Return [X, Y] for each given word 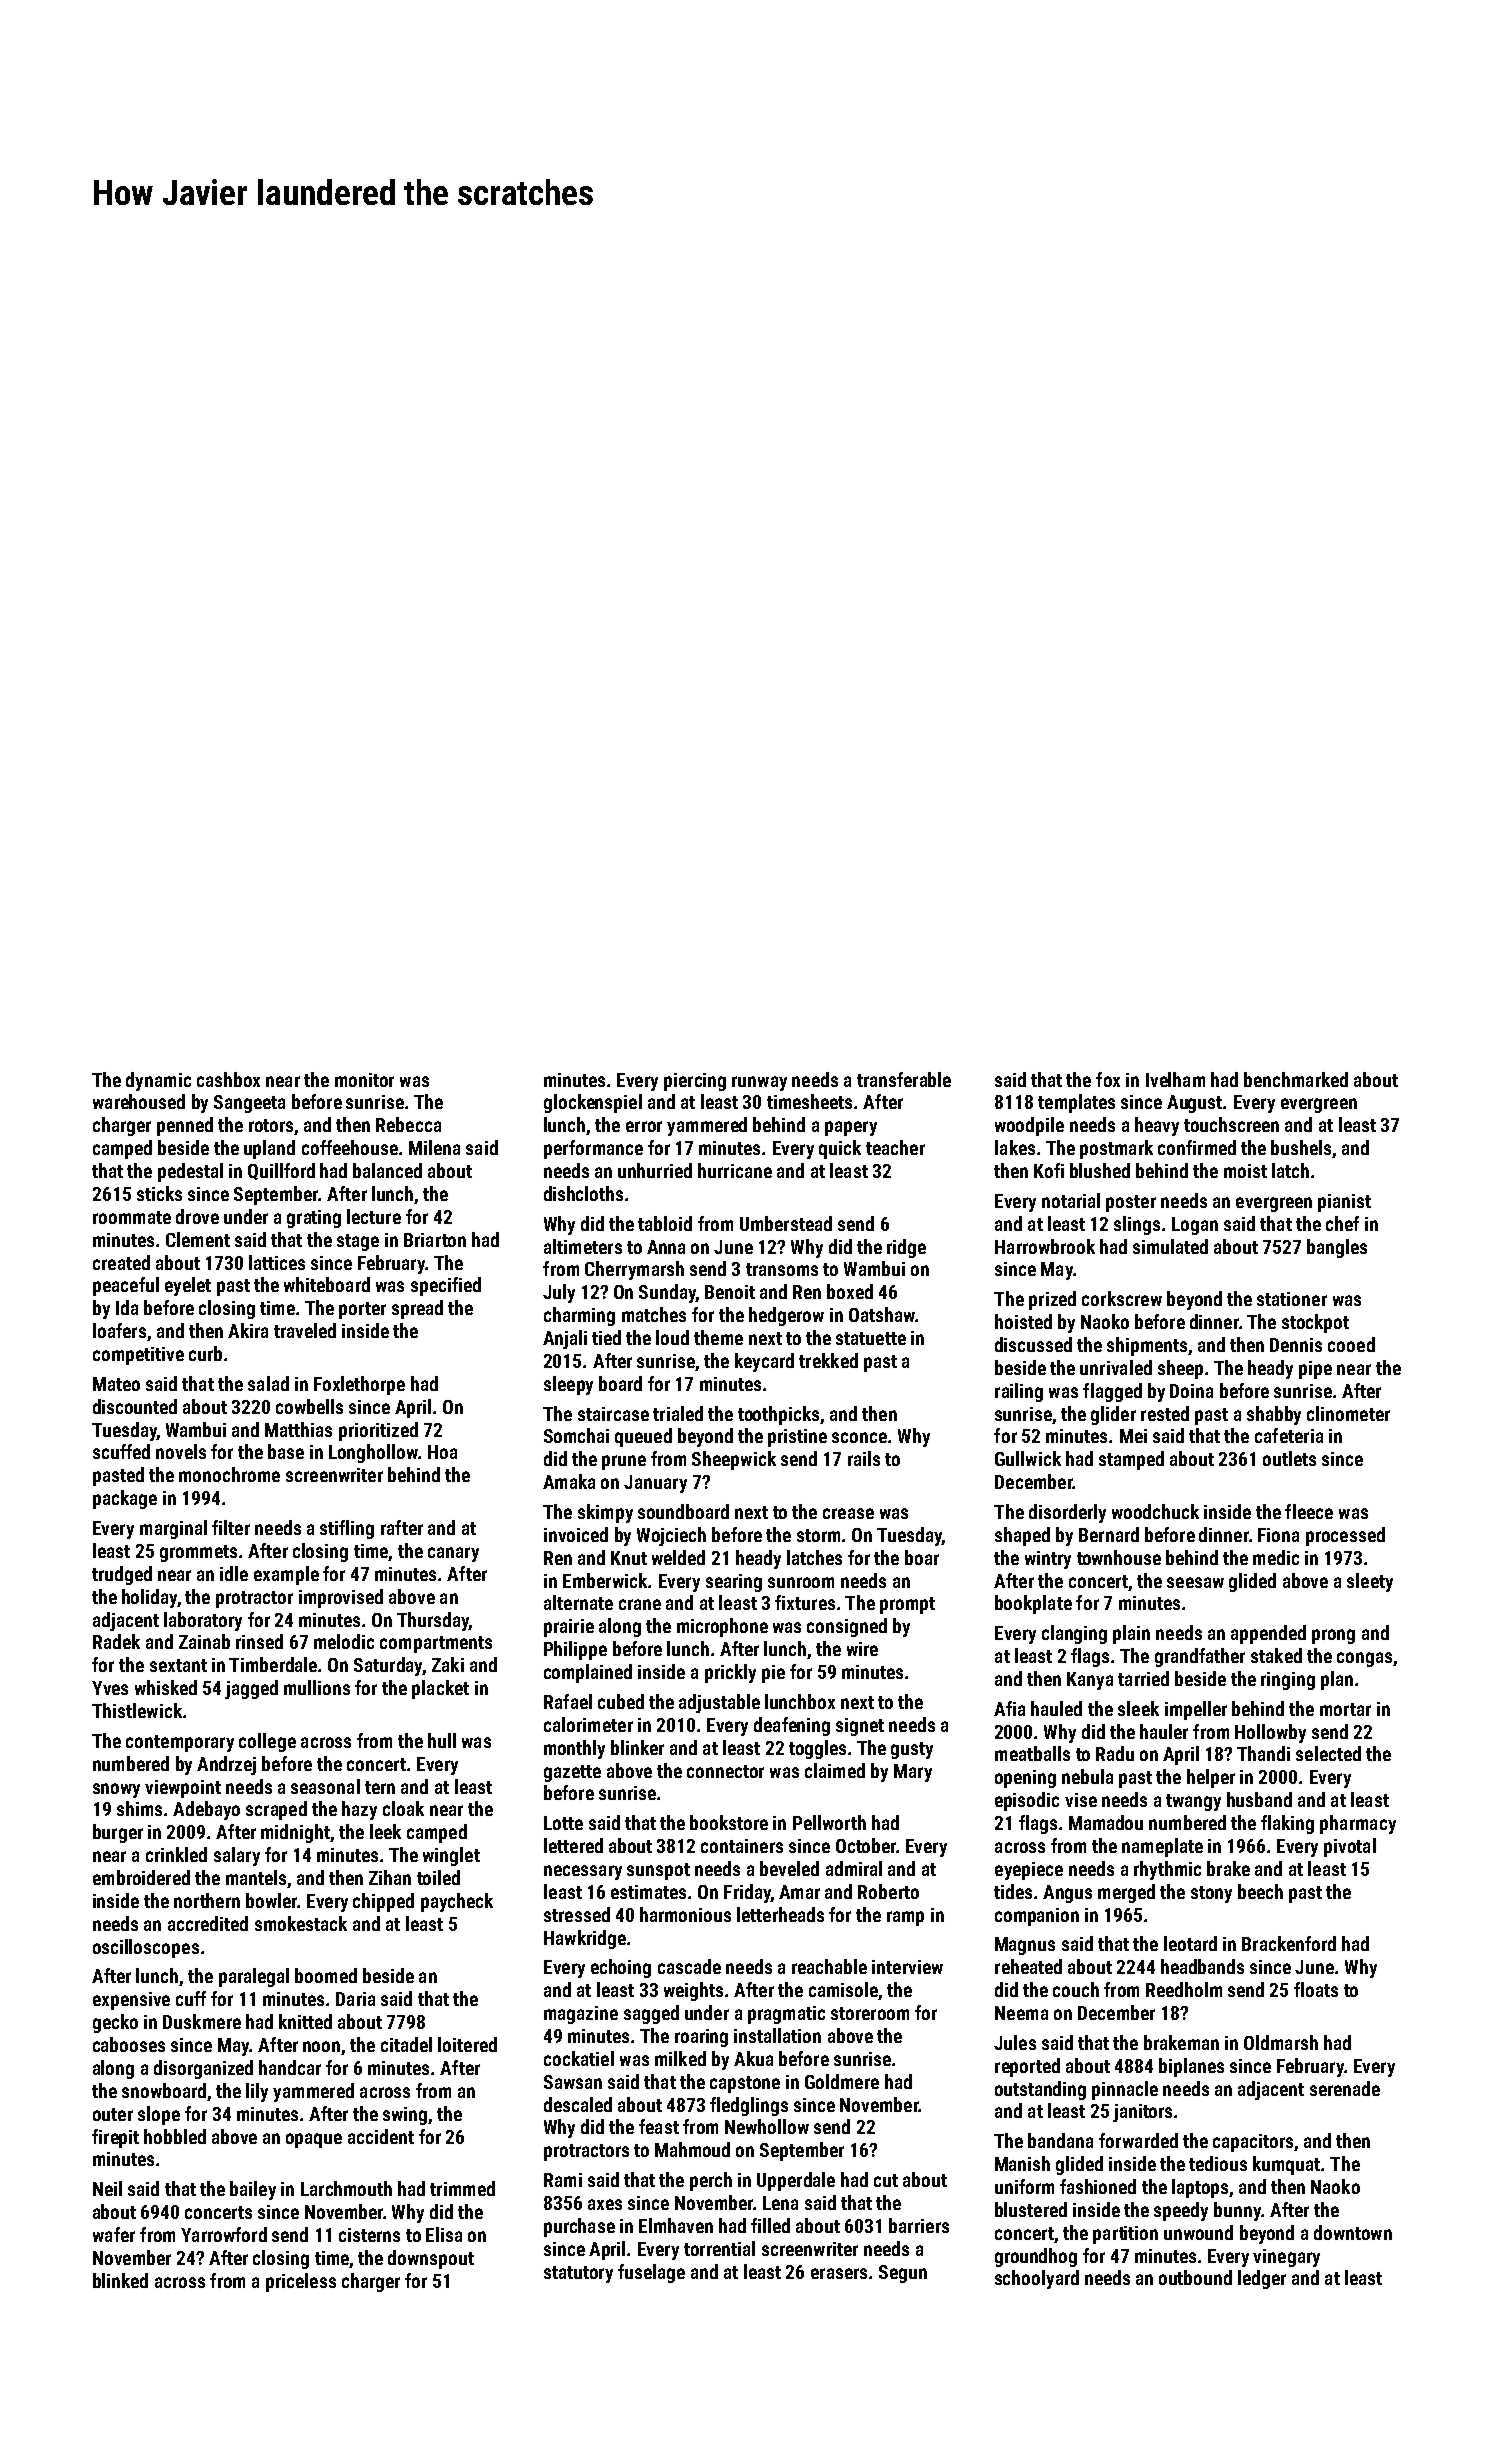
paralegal [254, 1977]
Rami [563, 2180]
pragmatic [786, 2015]
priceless [301, 2282]
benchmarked [1296, 1079]
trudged [122, 1575]
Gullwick [1028, 1458]
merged [1126, 1893]
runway [759, 1083]
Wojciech [671, 1536]
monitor [364, 1080]
